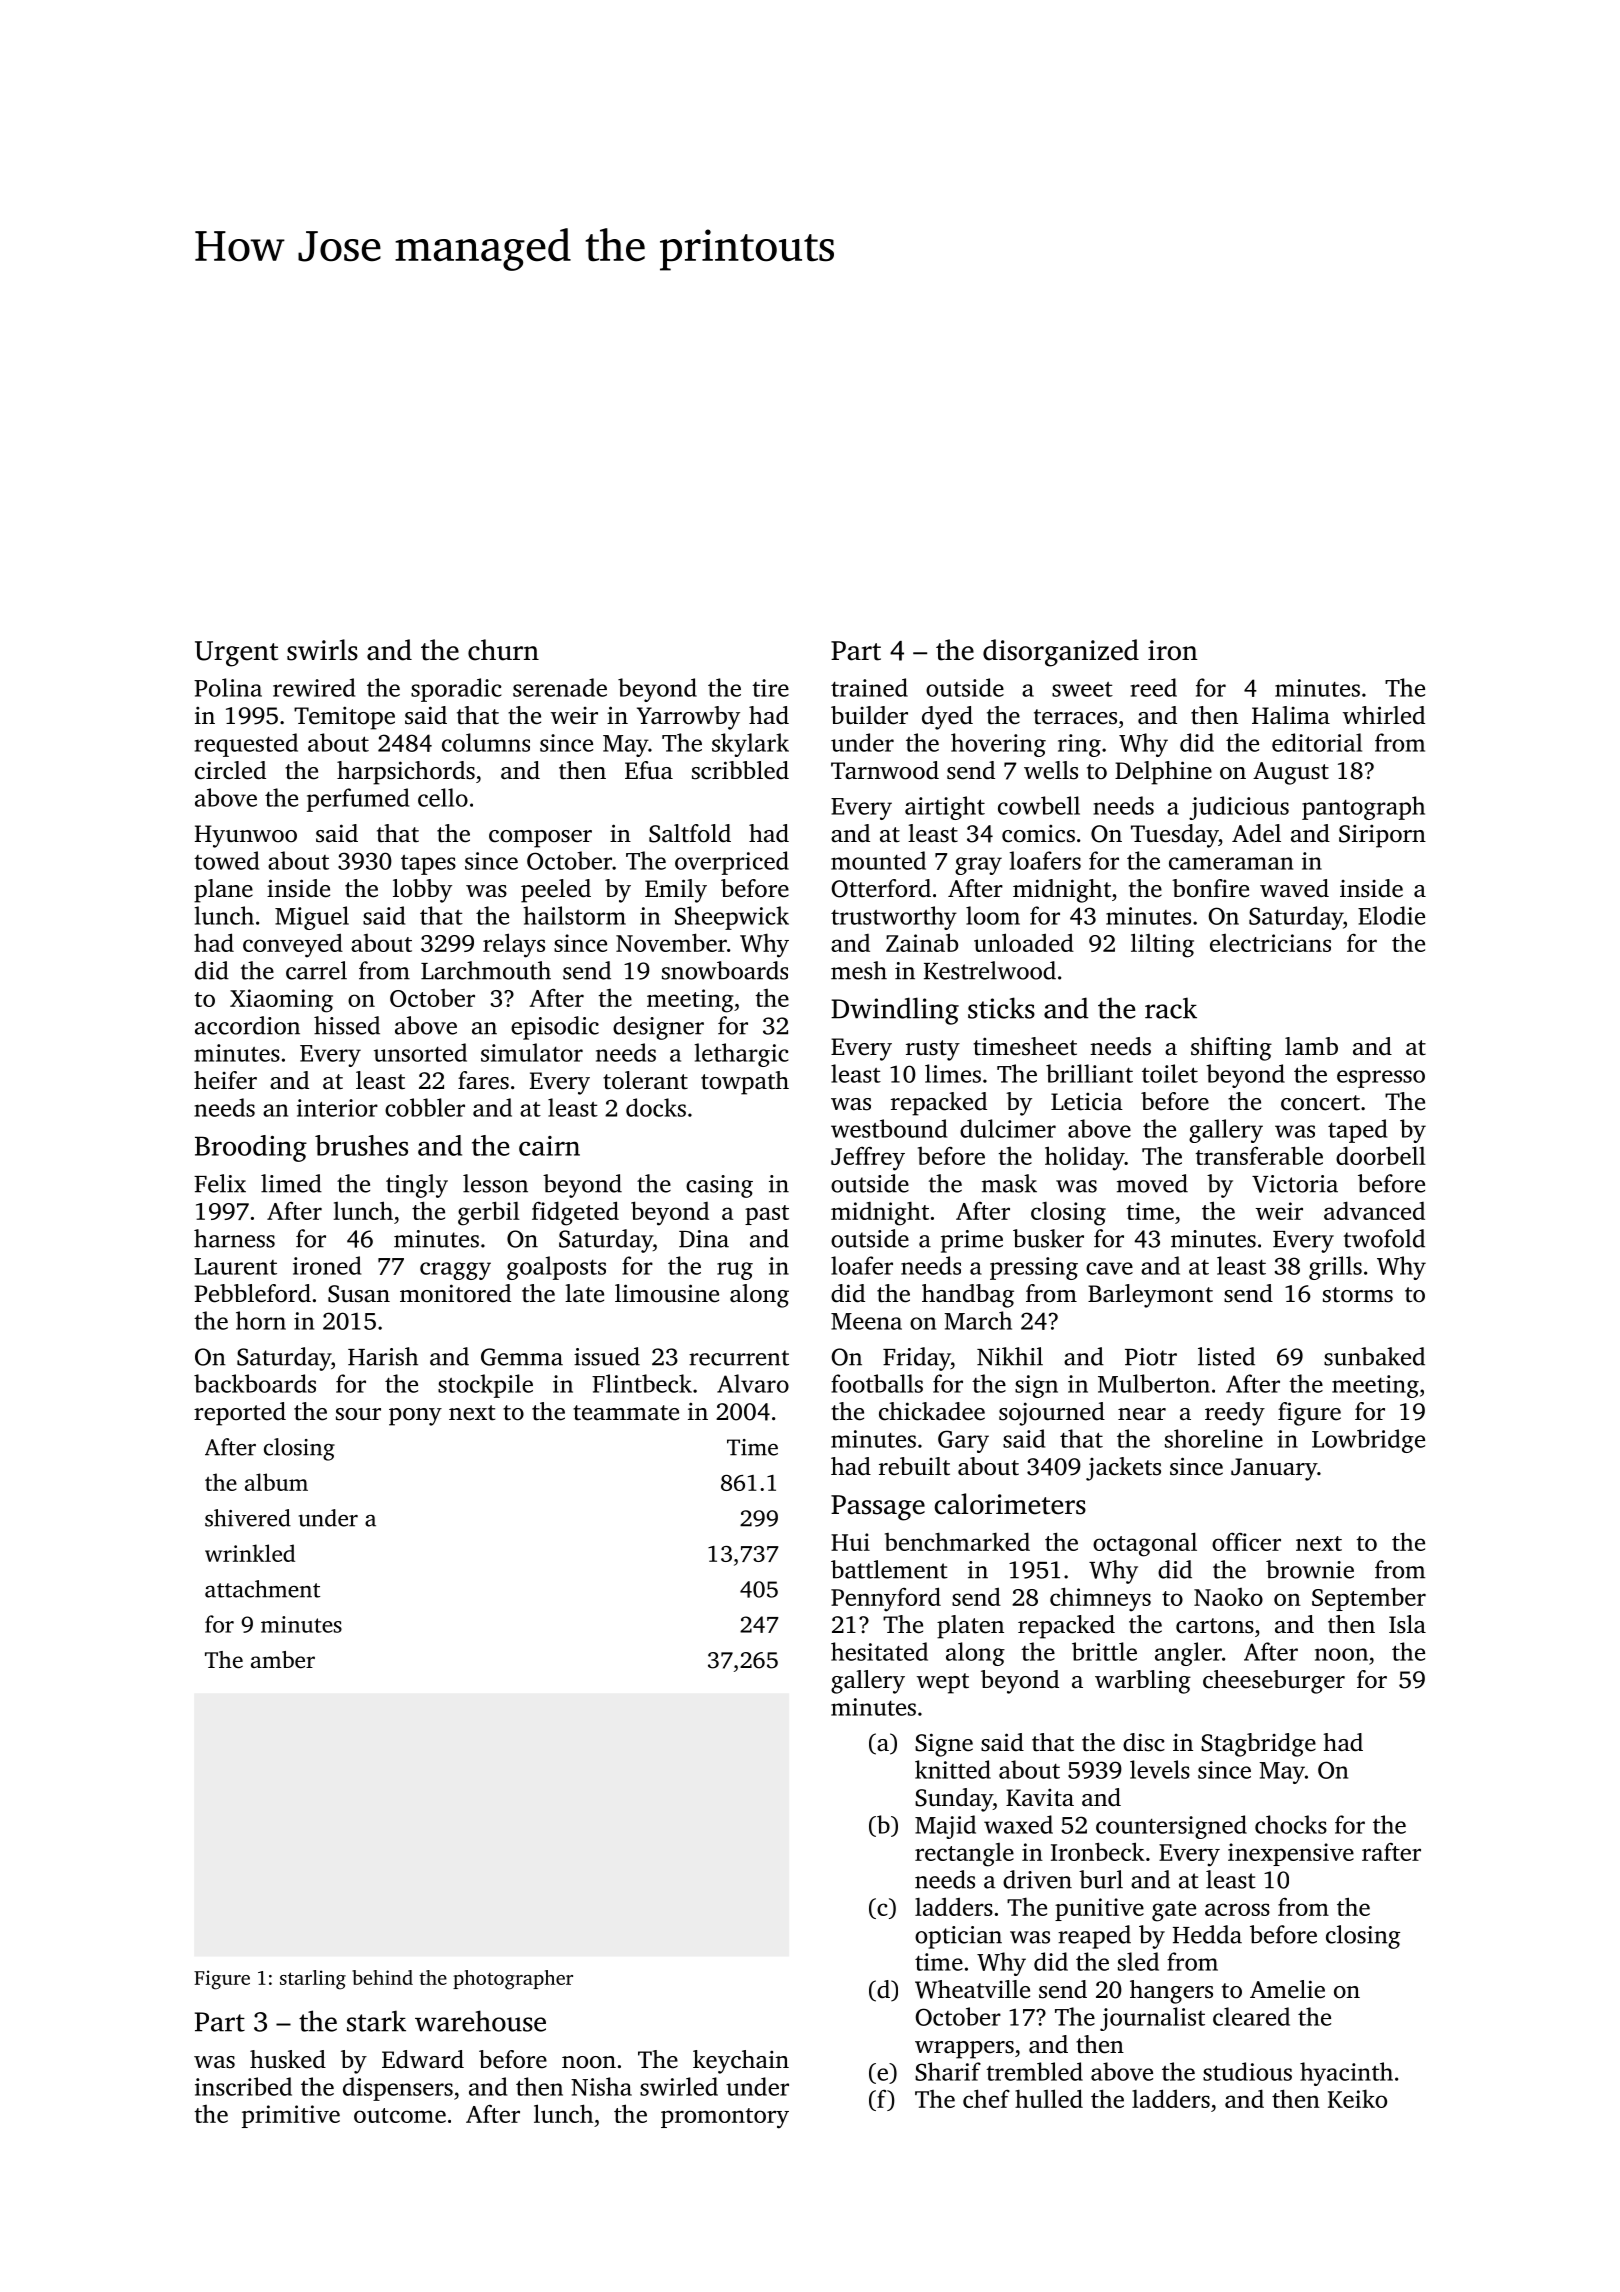 This document has height=2292, width=1620. Describe the element at coordinates (1358, 1295) in the document. I see `storms` at that location.
